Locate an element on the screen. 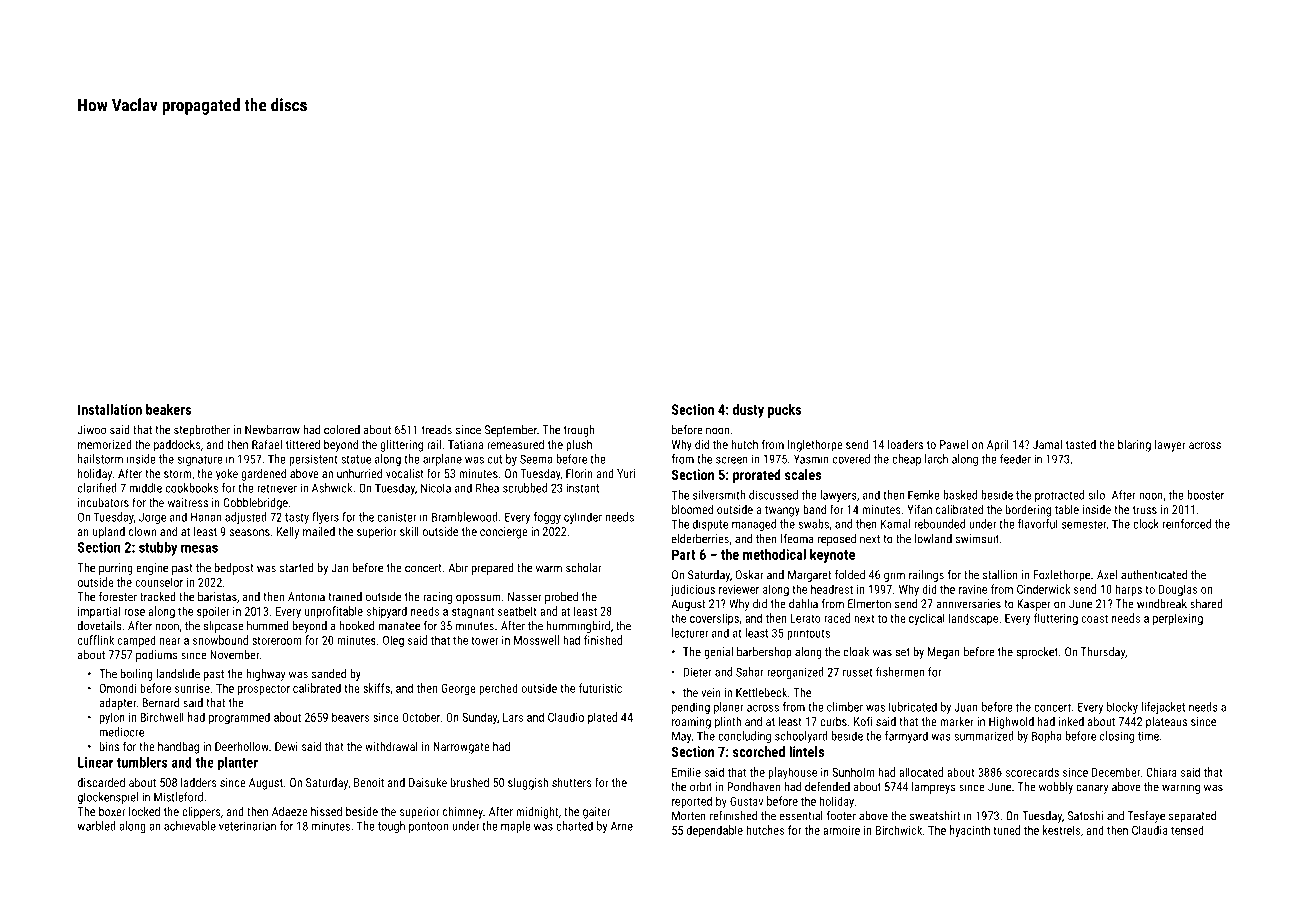 This screenshot has width=1308, height=924. climber is located at coordinates (845, 707).
